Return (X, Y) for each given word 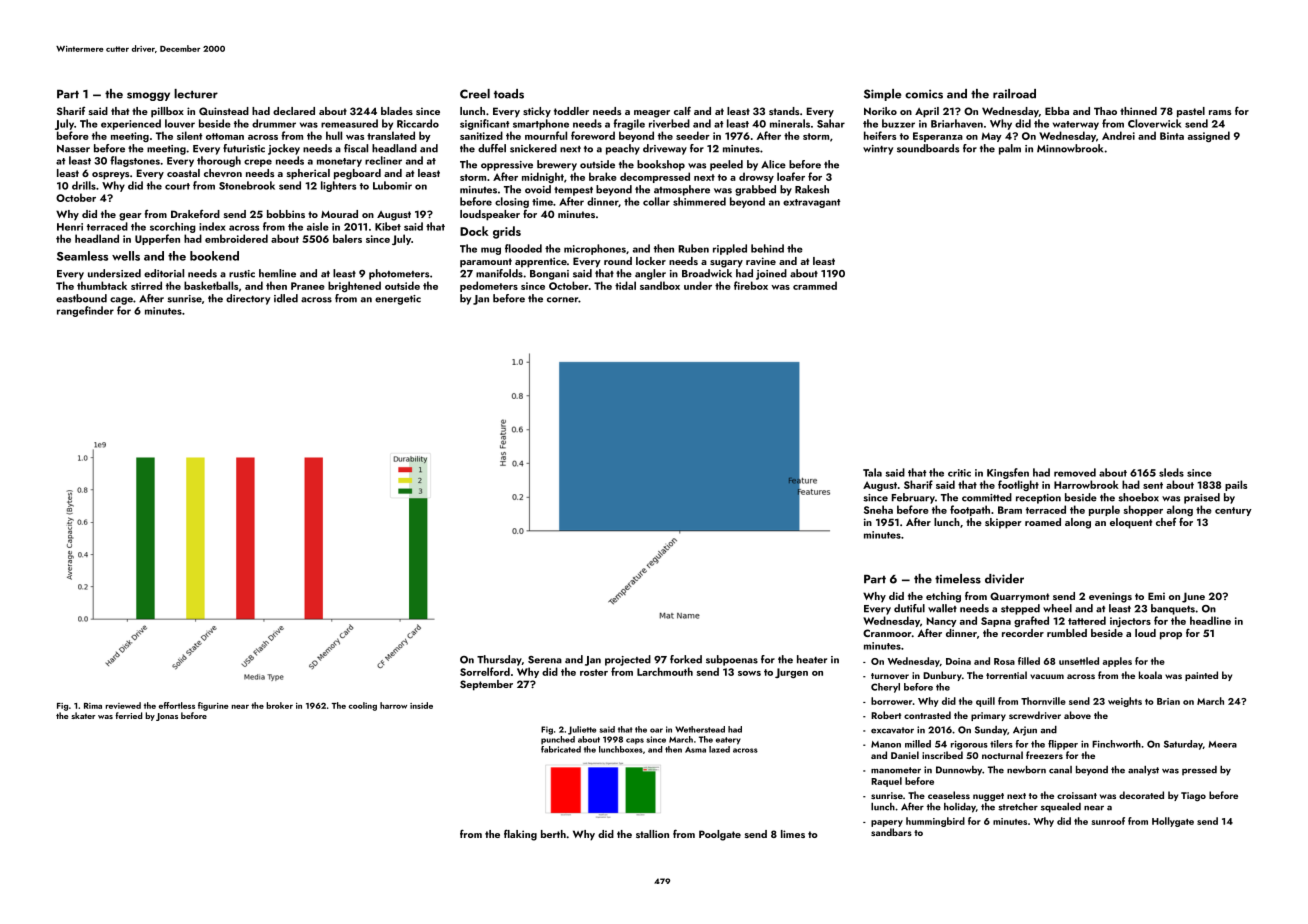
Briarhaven (957, 123)
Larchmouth (665, 671)
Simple (882, 95)
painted (1201, 676)
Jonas (167, 717)
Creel (475, 94)
